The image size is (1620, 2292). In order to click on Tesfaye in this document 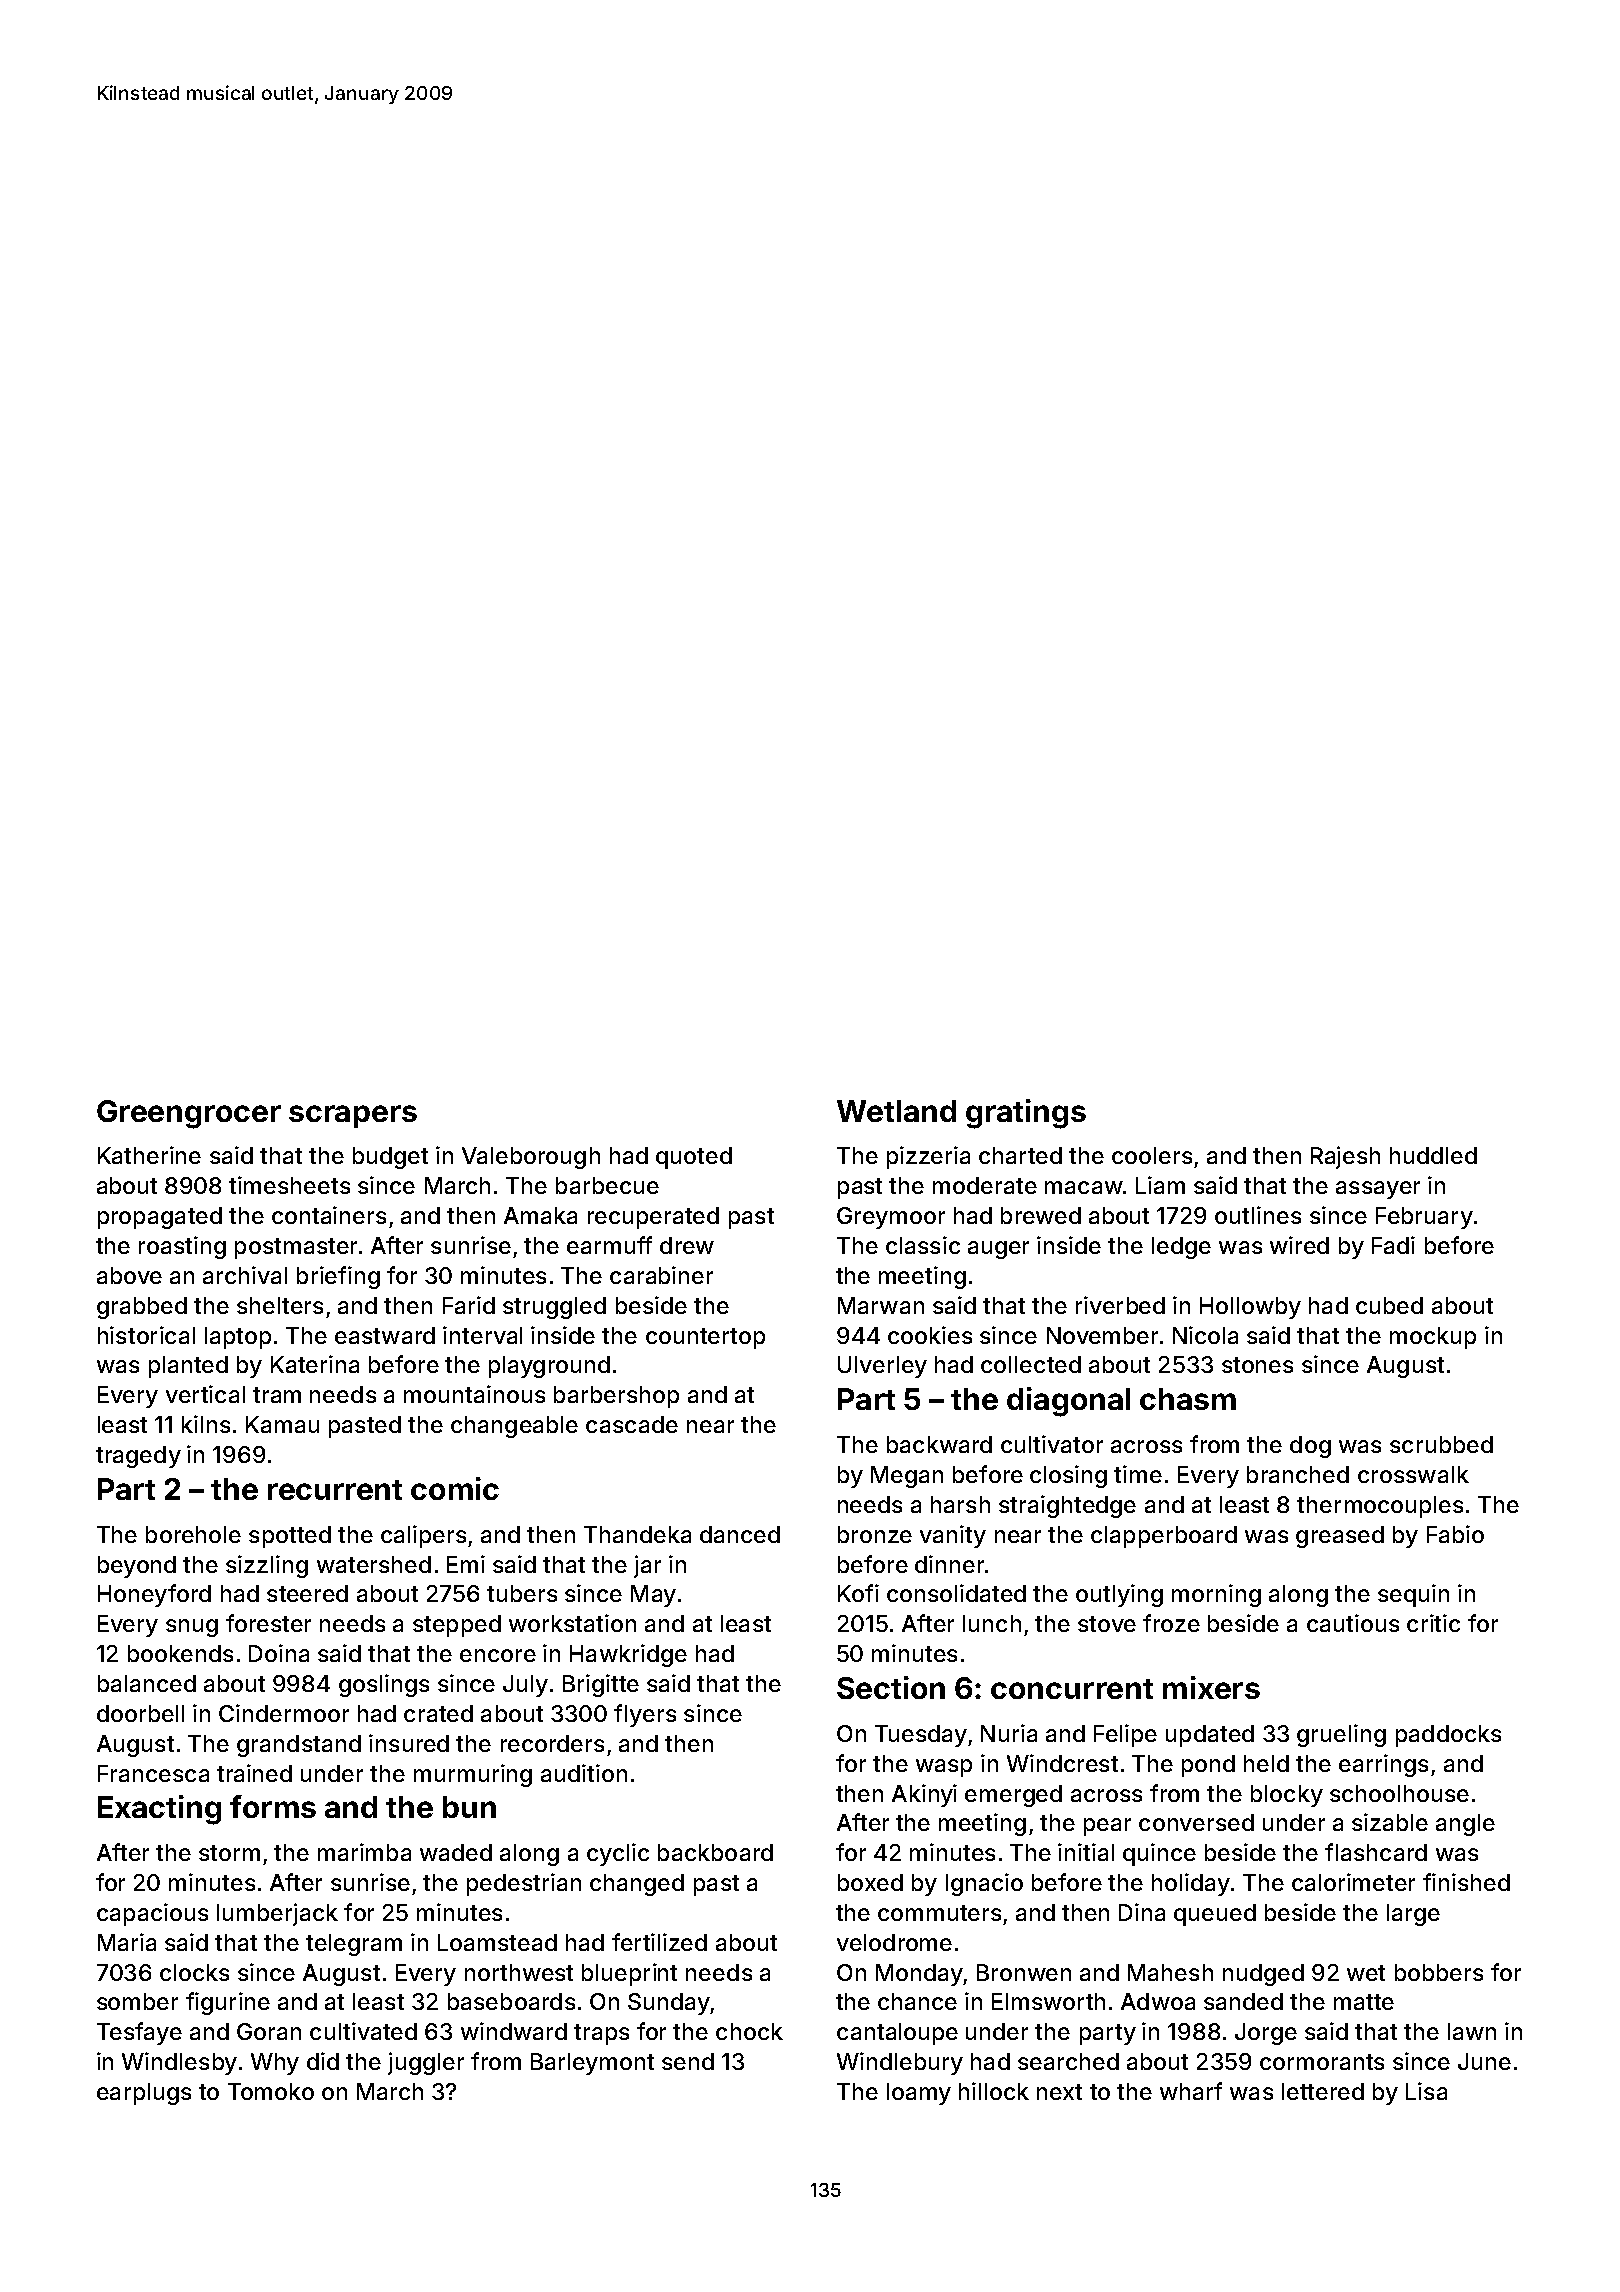, I will do `click(139, 2033)`.
